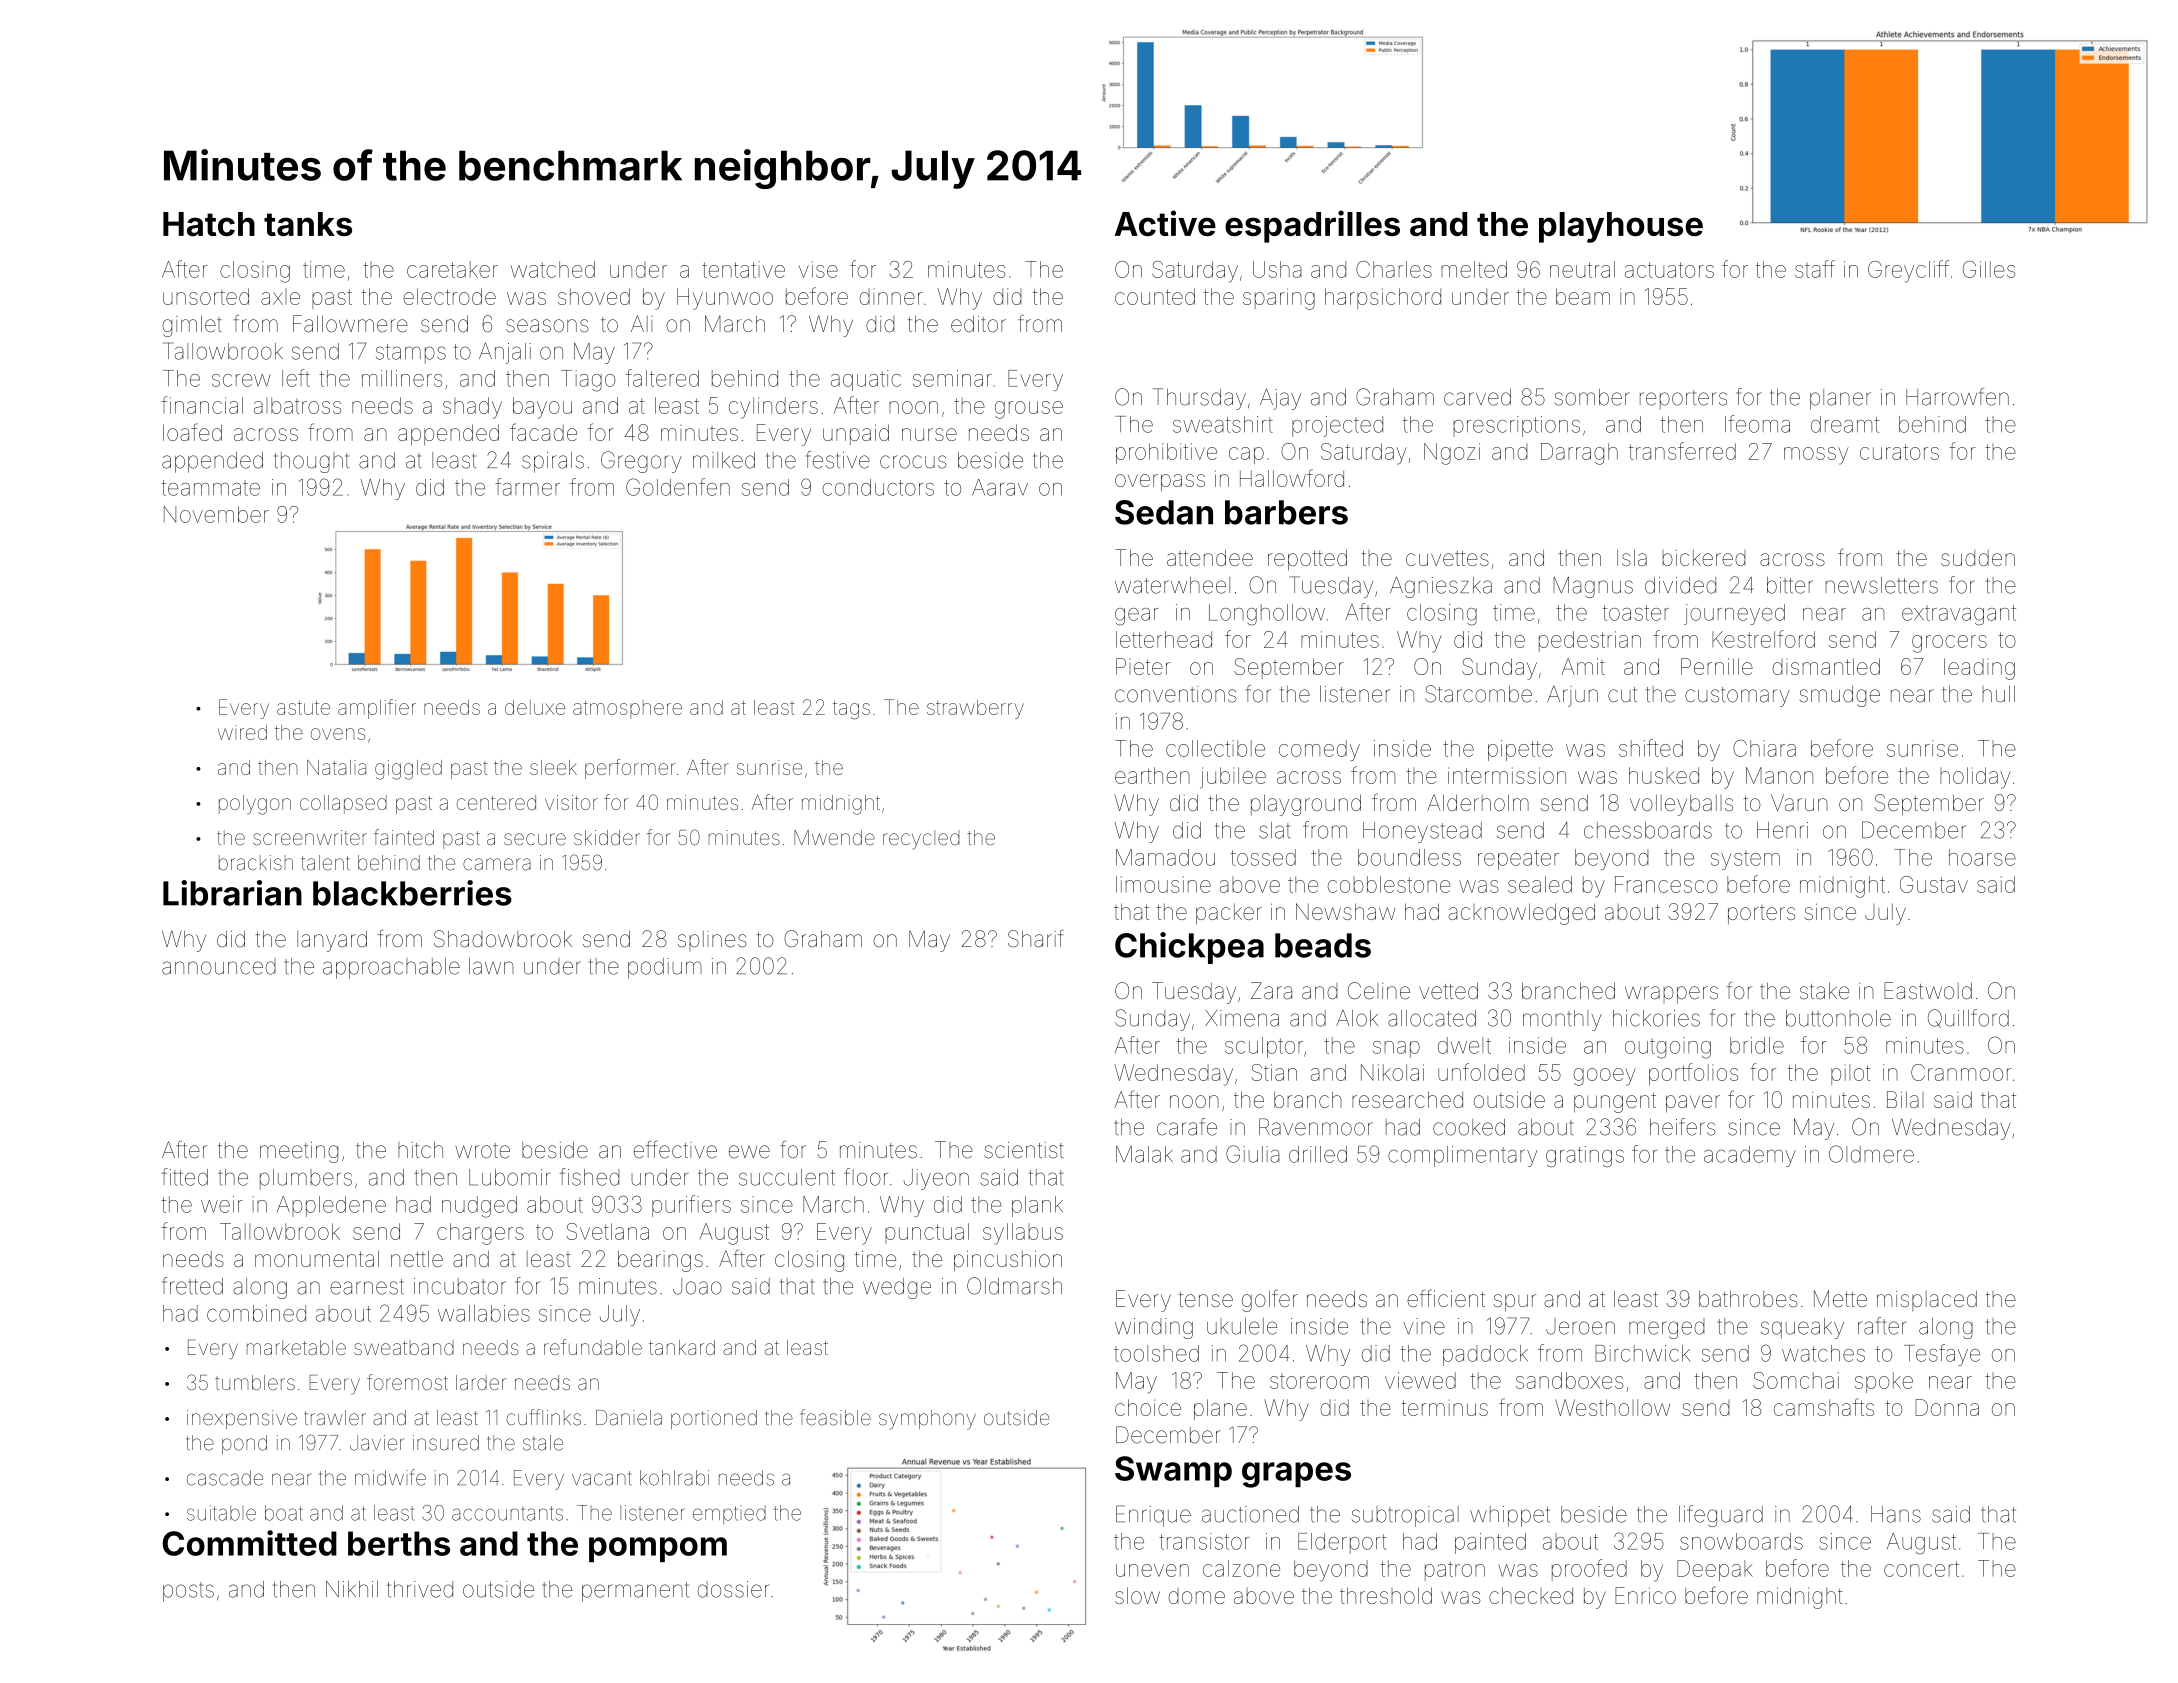 This page has height=1683, width=2178. Describe the element at coordinates (343, 804) in the page. I see `collapsed` at that location.
